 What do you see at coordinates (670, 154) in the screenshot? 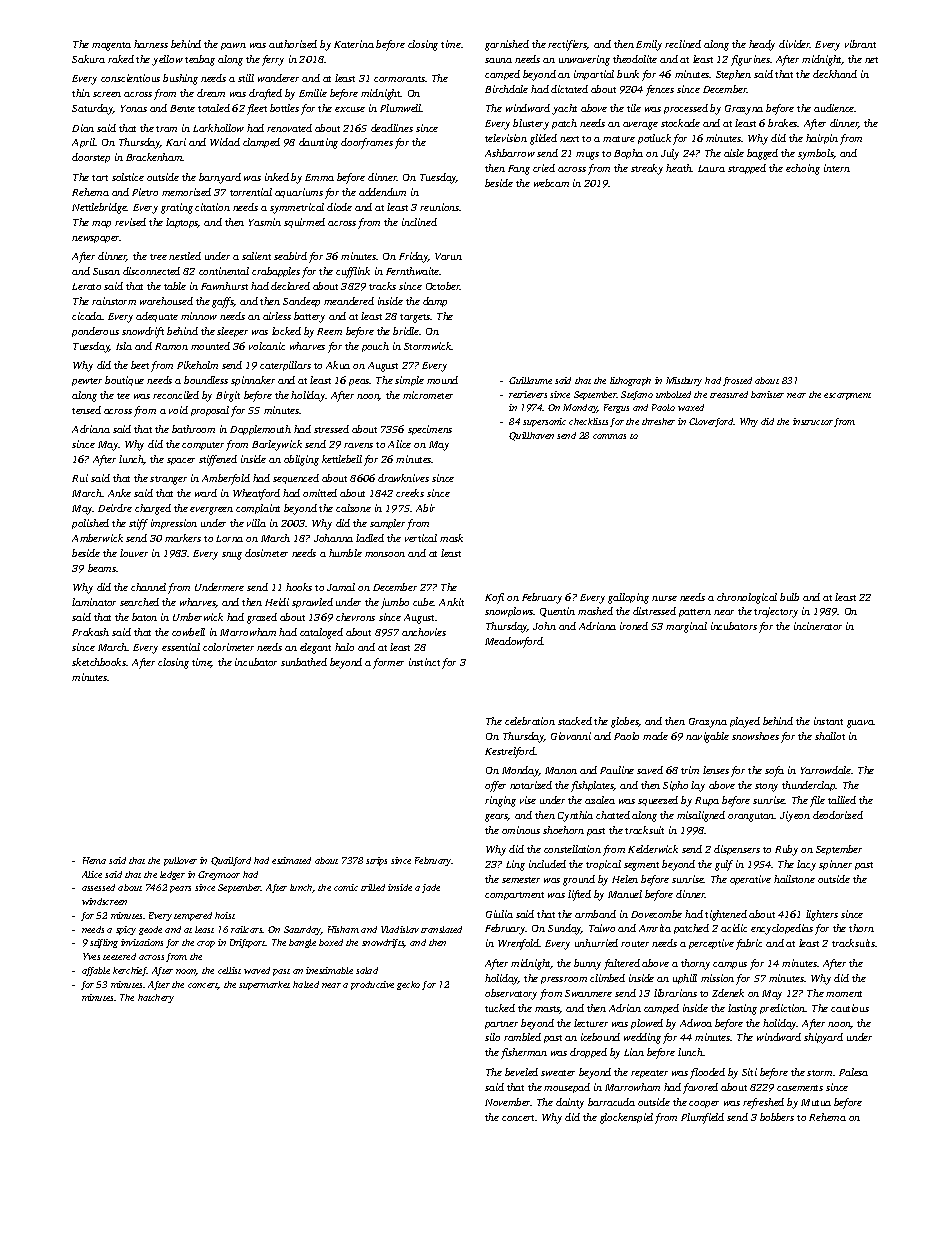
I see `July` at bounding box center [670, 154].
